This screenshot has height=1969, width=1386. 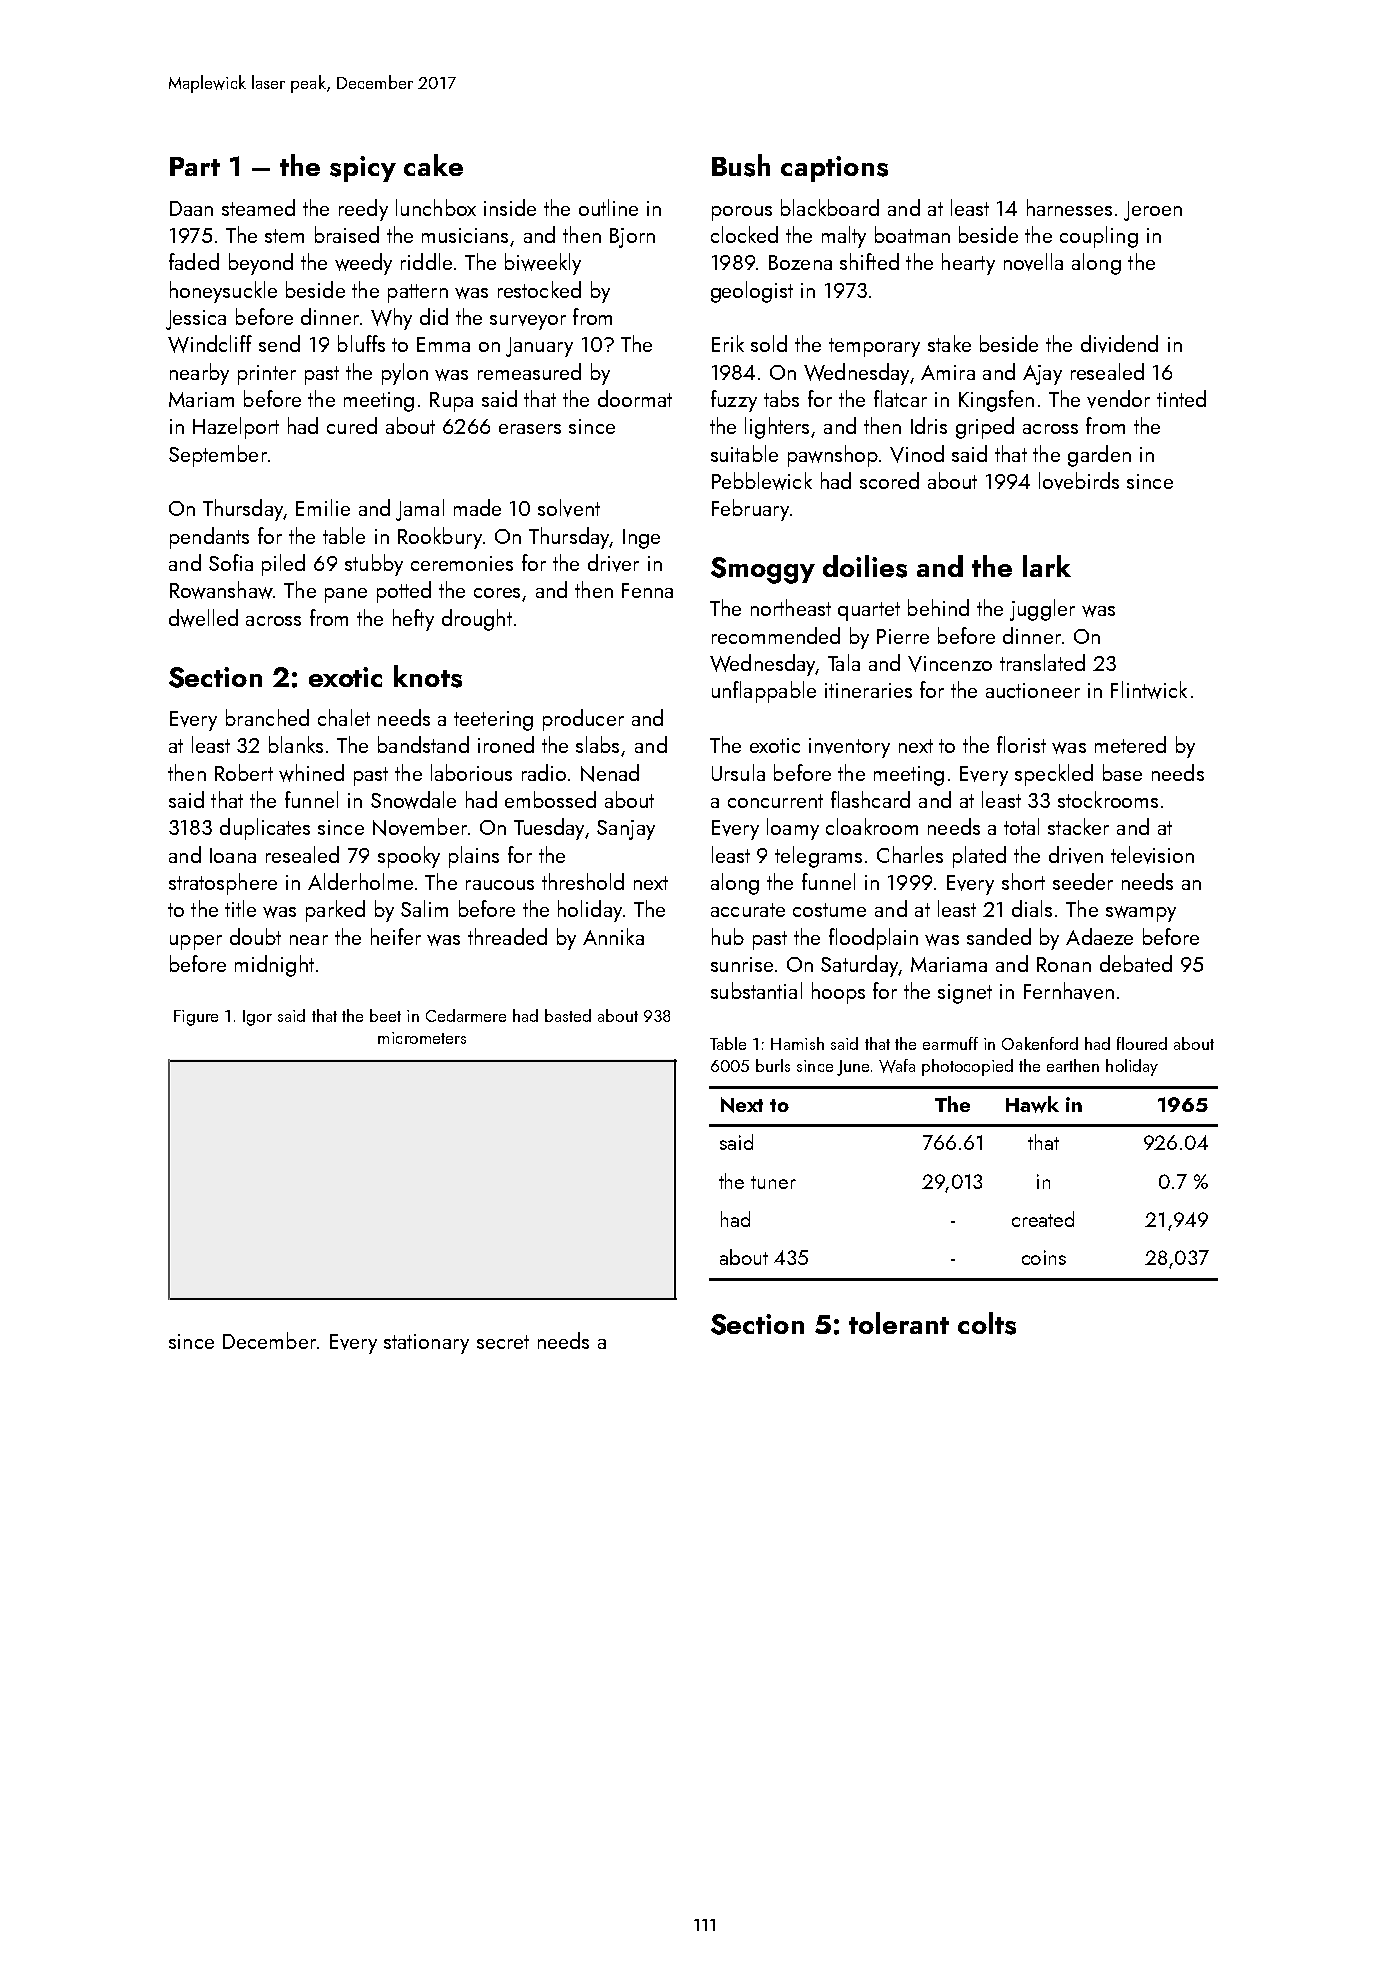 I want to click on cores, so click(x=497, y=593).
